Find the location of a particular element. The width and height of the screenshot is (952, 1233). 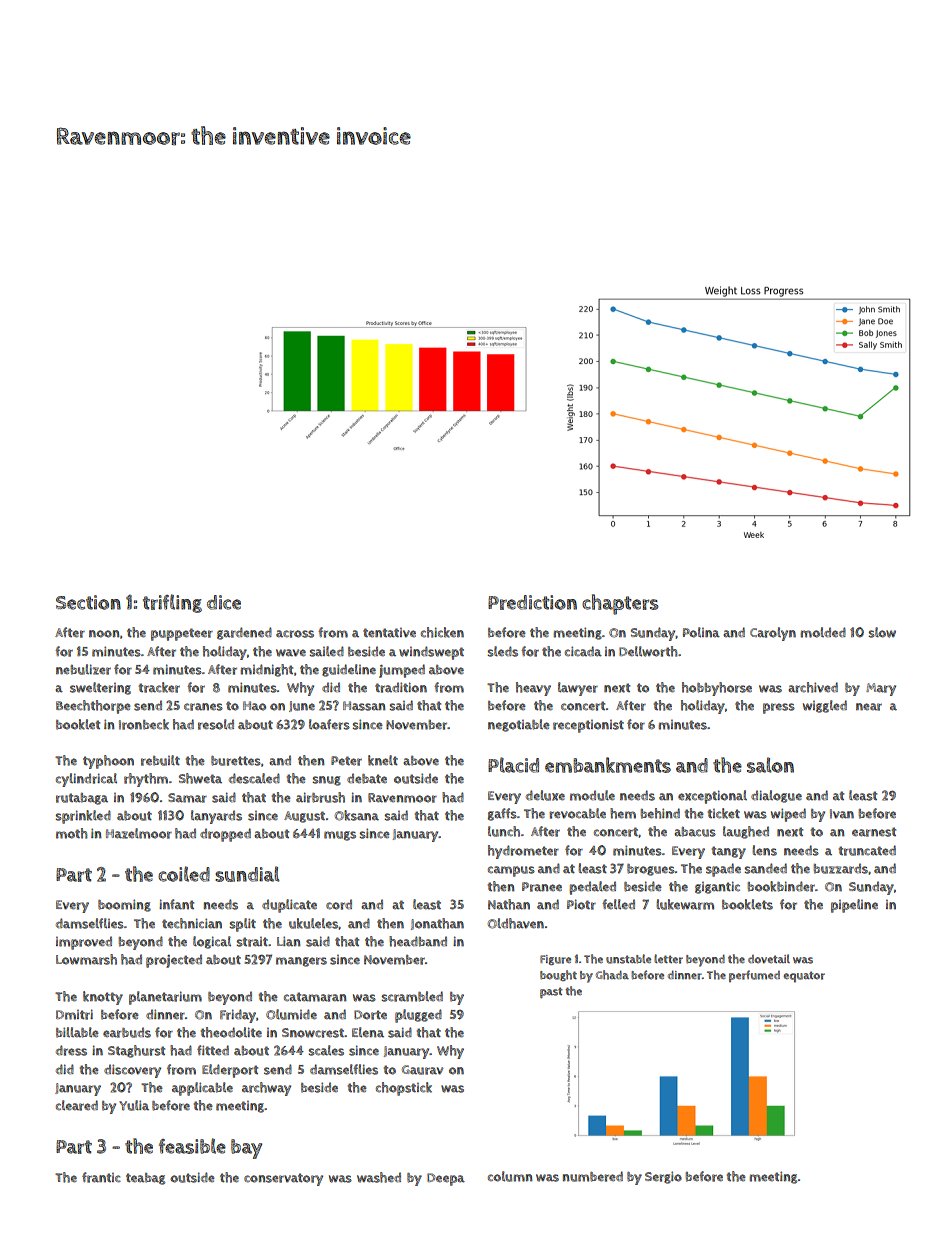

mugs is located at coordinates (340, 836).
